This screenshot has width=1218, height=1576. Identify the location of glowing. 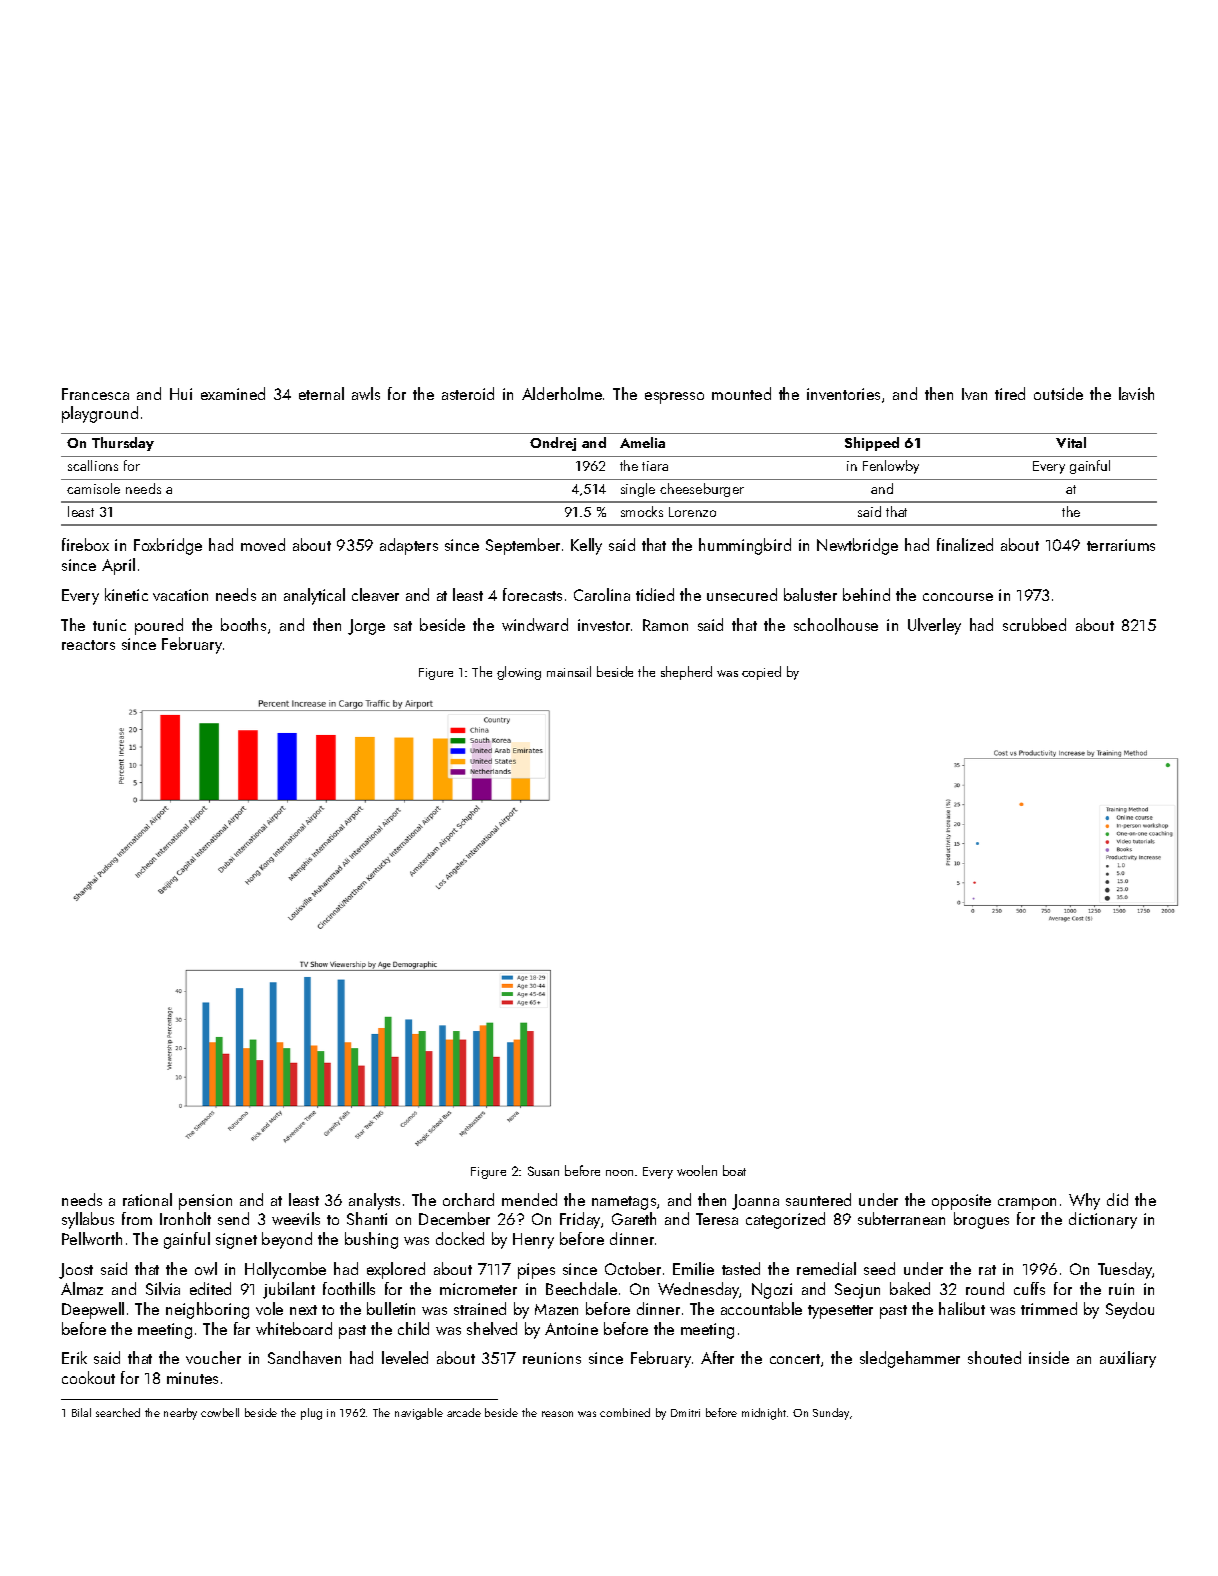
(519, 673).
